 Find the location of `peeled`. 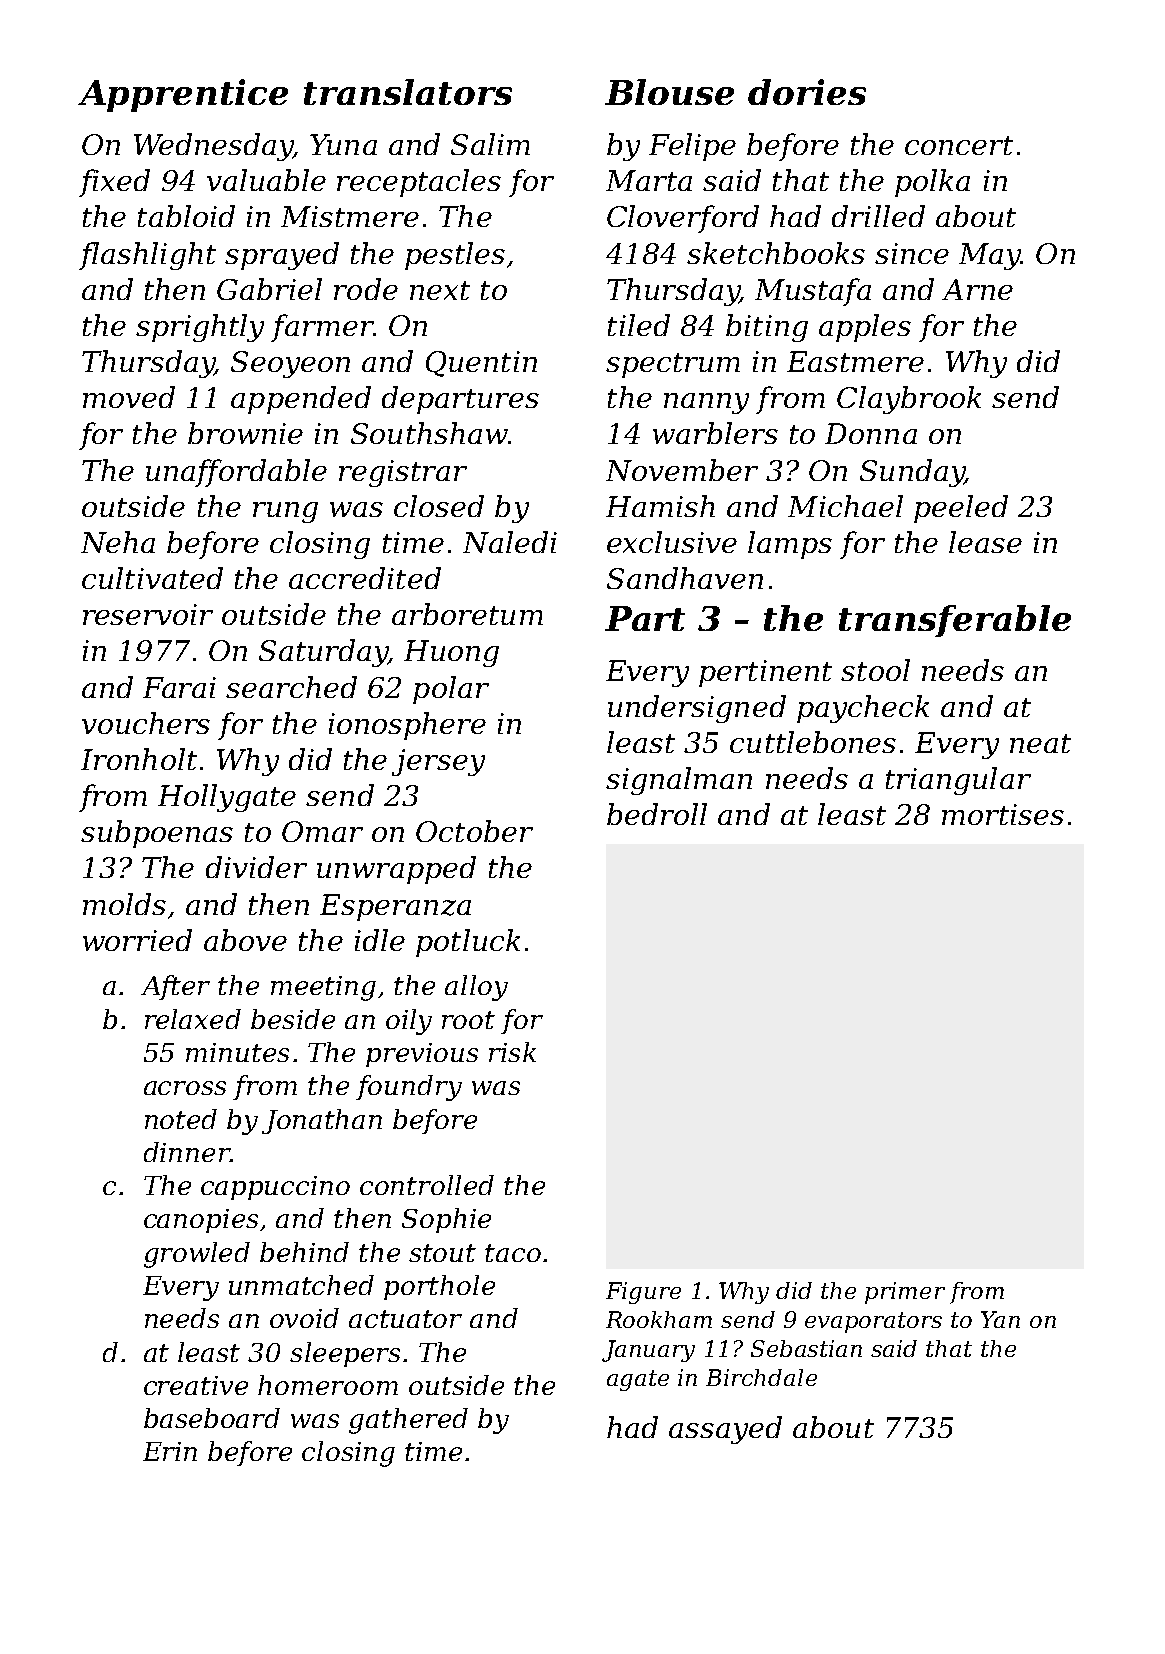

peeled is located at coordinates (961, 509).
